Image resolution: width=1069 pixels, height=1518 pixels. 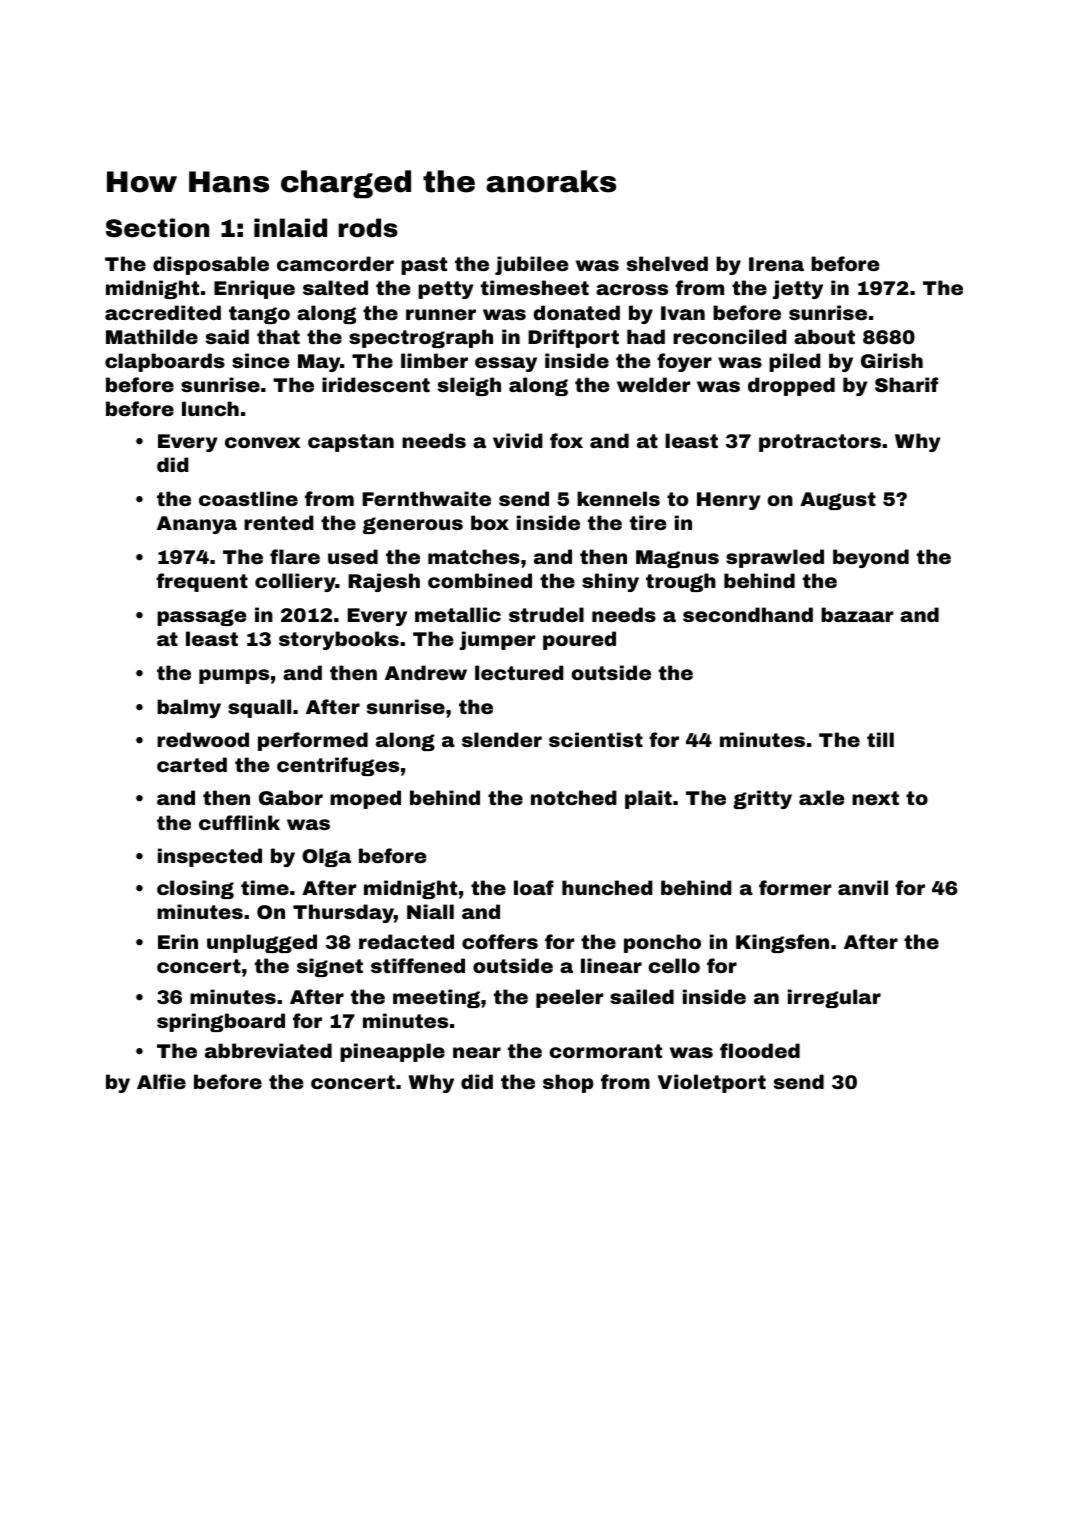 I want to click on lunch, so click(x=210, y=408).
